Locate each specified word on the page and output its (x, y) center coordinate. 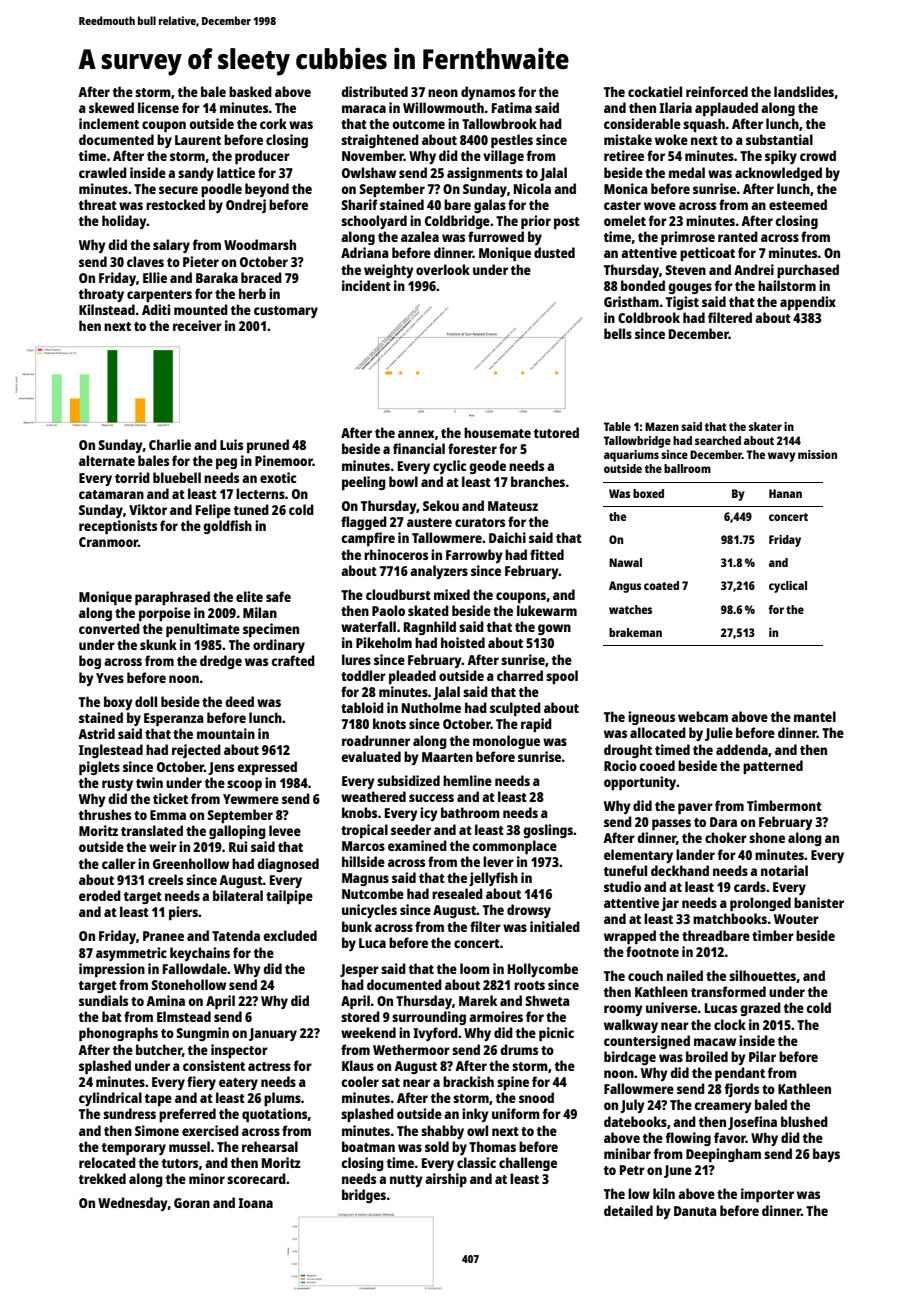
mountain (226, 733)
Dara (723, 822)
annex (416, 434)
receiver (197, 325)
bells (618, 333)
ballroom (687, 468)
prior (536, 222)
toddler (363, 675)
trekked (102, 1178)
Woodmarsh (260, 244)
